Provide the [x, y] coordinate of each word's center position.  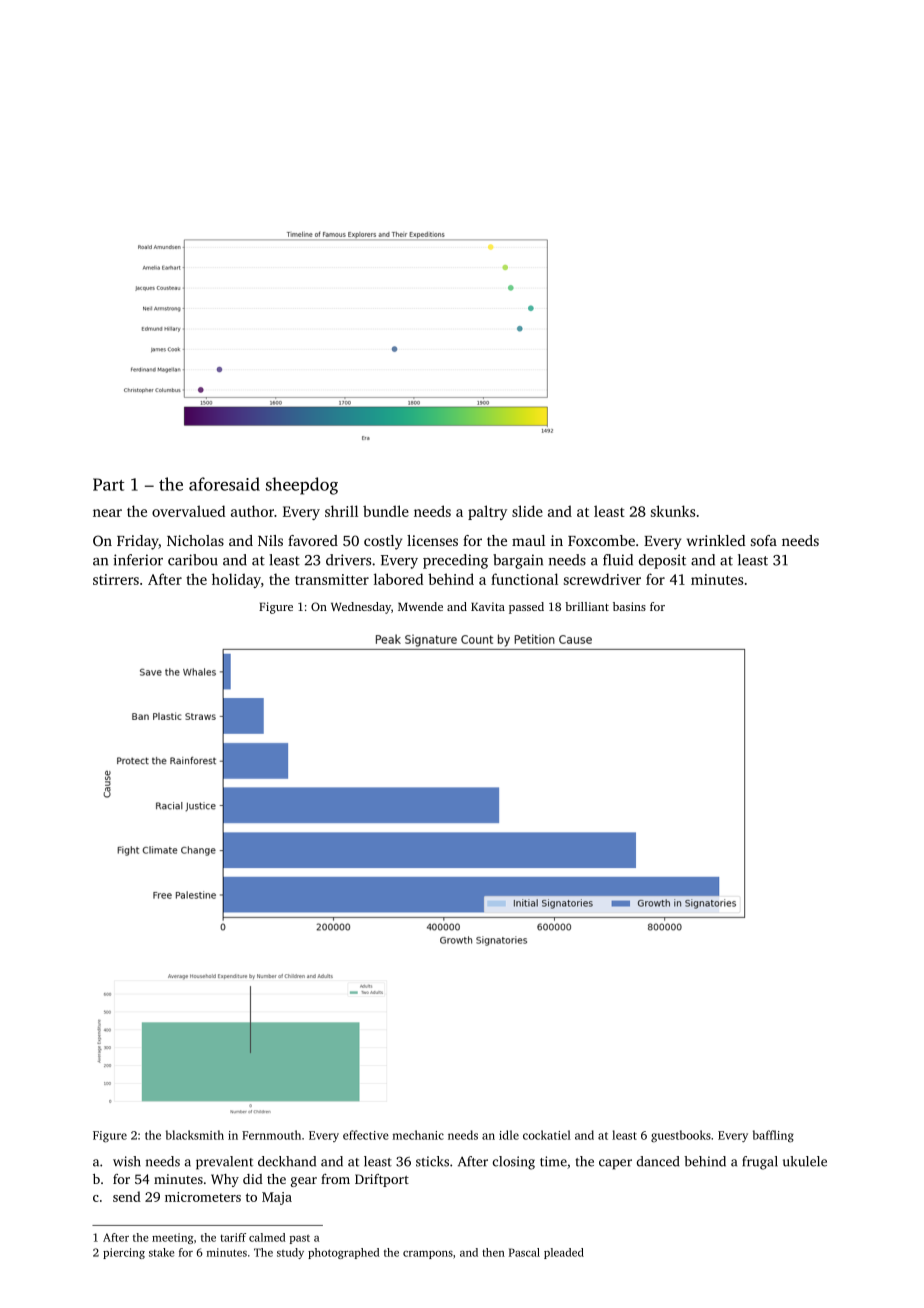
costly [383, 542]
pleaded [564, 1253]
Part [108, 484]
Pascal [524, 1252]
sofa [764, 540]
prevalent [224, 1163]
